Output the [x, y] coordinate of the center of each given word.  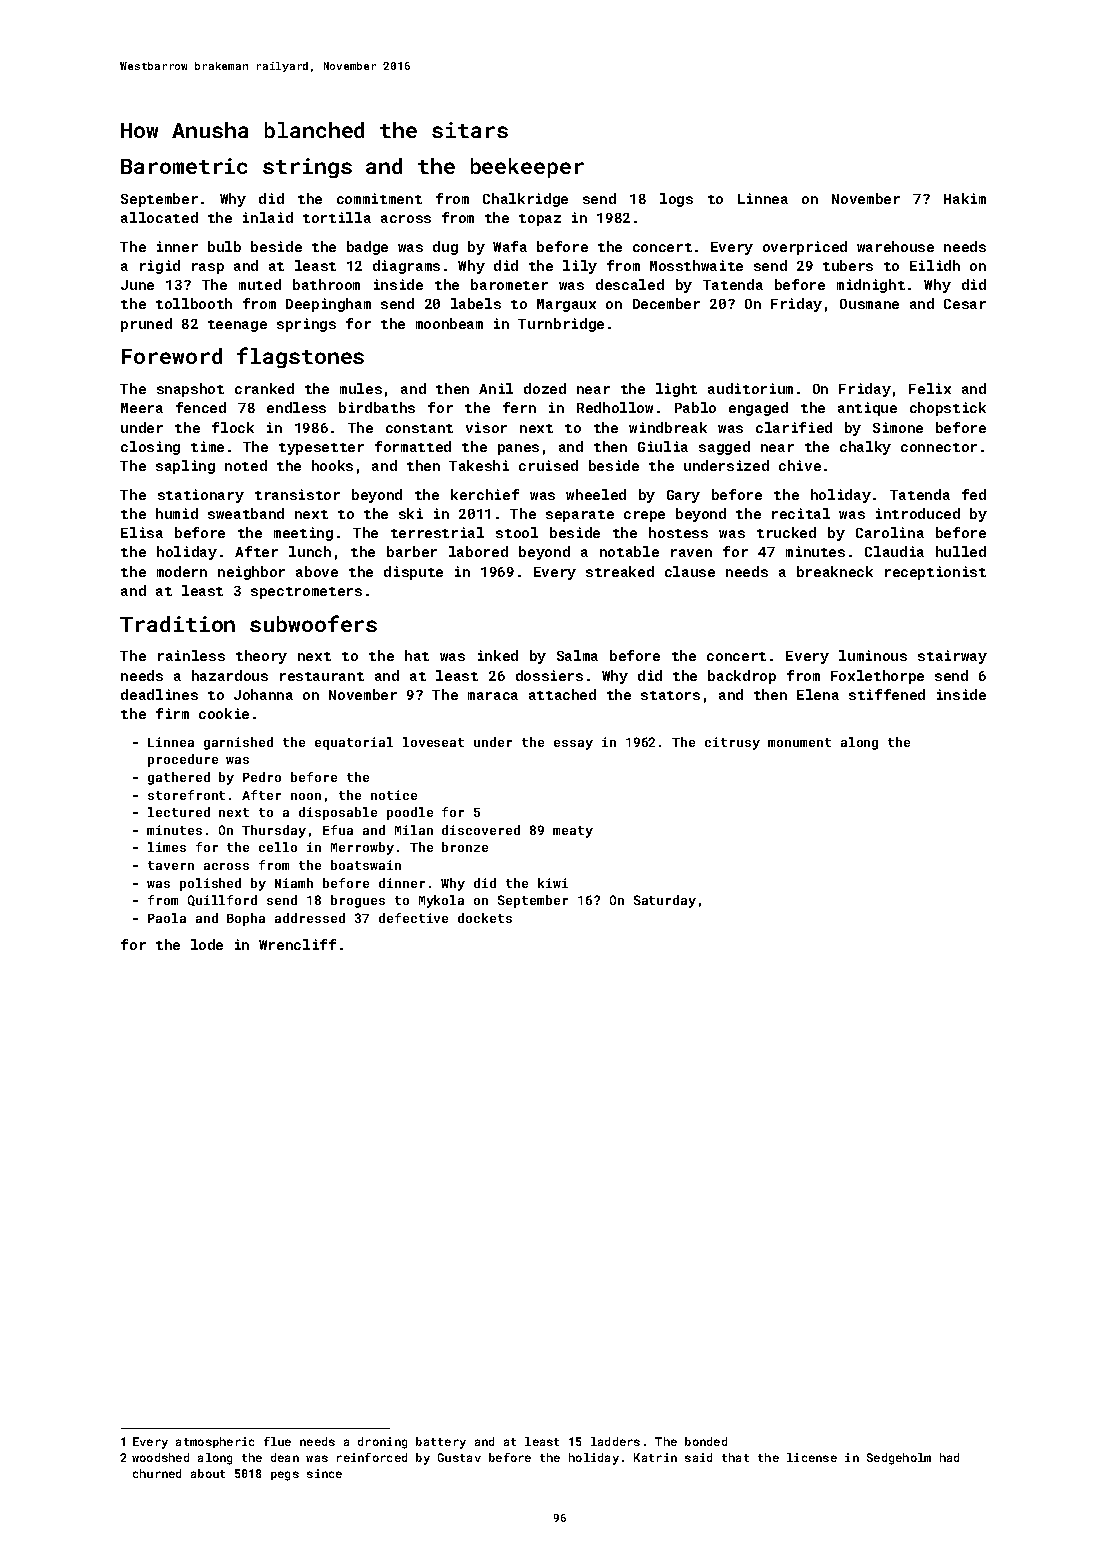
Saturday [665, 901]
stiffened [887, 694]
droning [382, 1443]
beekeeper [527, 168]
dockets [485, 918]
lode [207, 944]
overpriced [805, 248]
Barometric [184, 166]
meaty [573, 832]
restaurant [322, 676]
